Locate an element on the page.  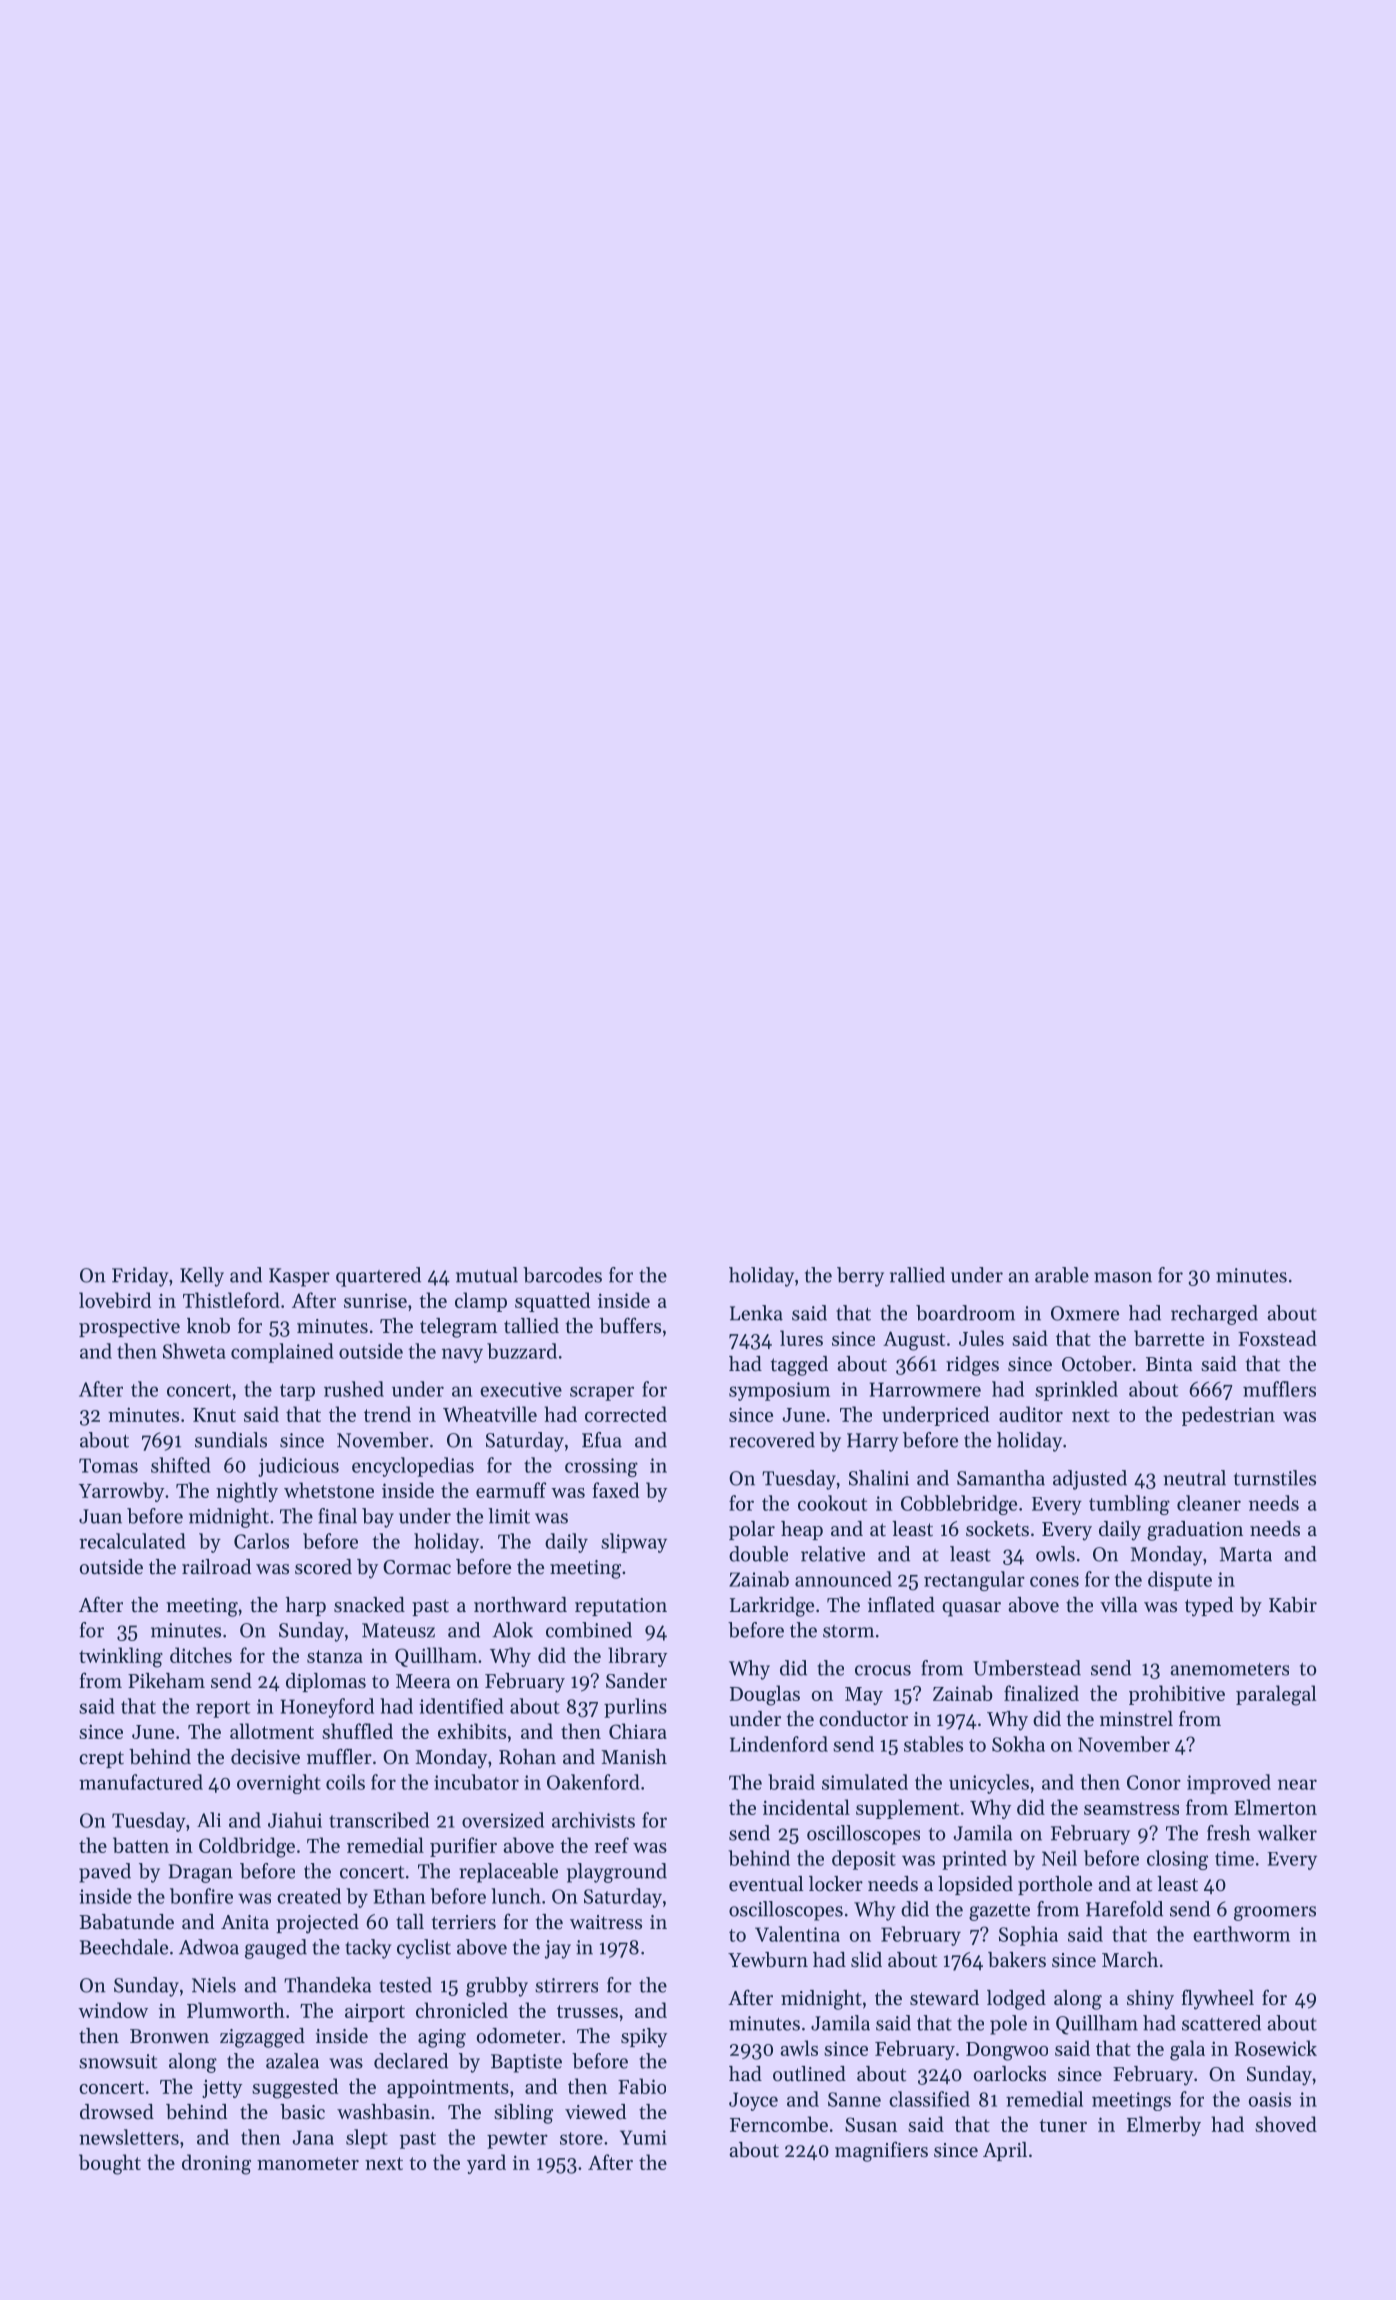
library is located at coordinates (637, 1657).
